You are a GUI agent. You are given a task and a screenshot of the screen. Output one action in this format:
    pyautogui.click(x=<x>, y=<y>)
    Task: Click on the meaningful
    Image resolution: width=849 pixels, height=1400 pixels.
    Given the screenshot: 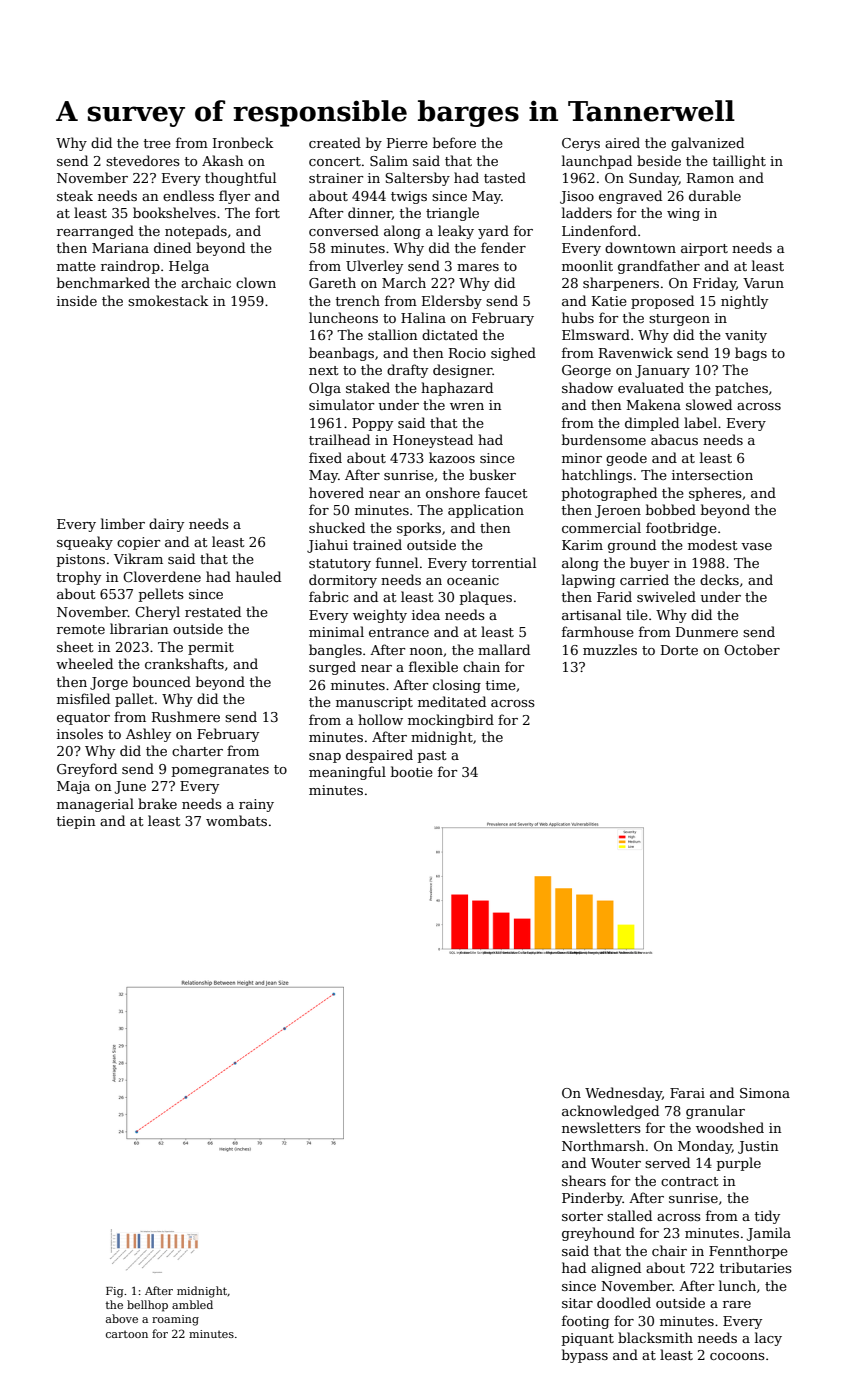 What is the action you would take?
    pyautogui.click(x=347, y=773)
